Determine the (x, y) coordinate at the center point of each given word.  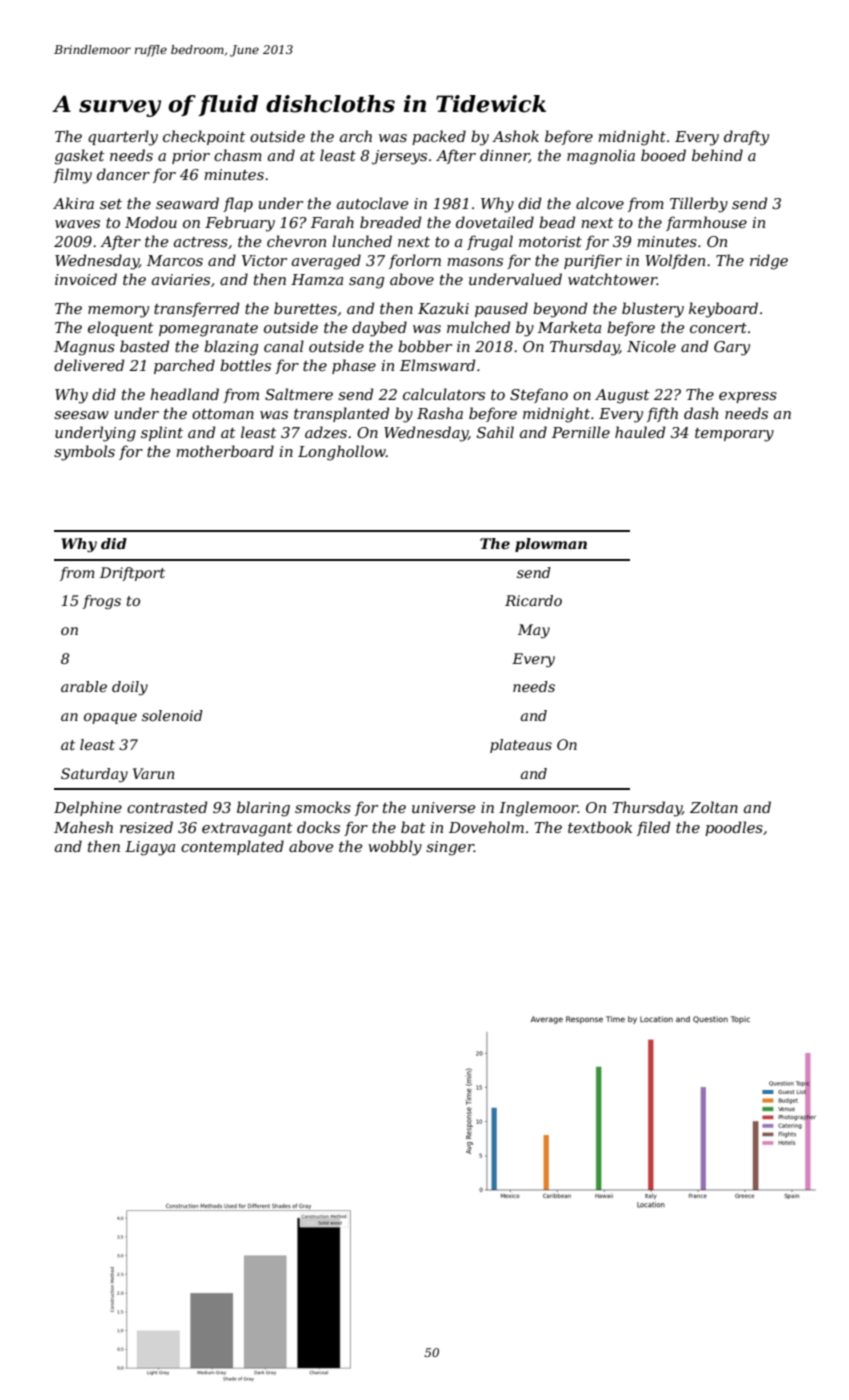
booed (663, 155)
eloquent (121, 328)
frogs (102, 602)
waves (77, 224)
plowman (551, 545)
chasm (238, 155)
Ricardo (533, 600)
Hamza (317, 280)
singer (450, 848)
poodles (734, 828)
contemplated (232, 847)
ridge (769, 262)
